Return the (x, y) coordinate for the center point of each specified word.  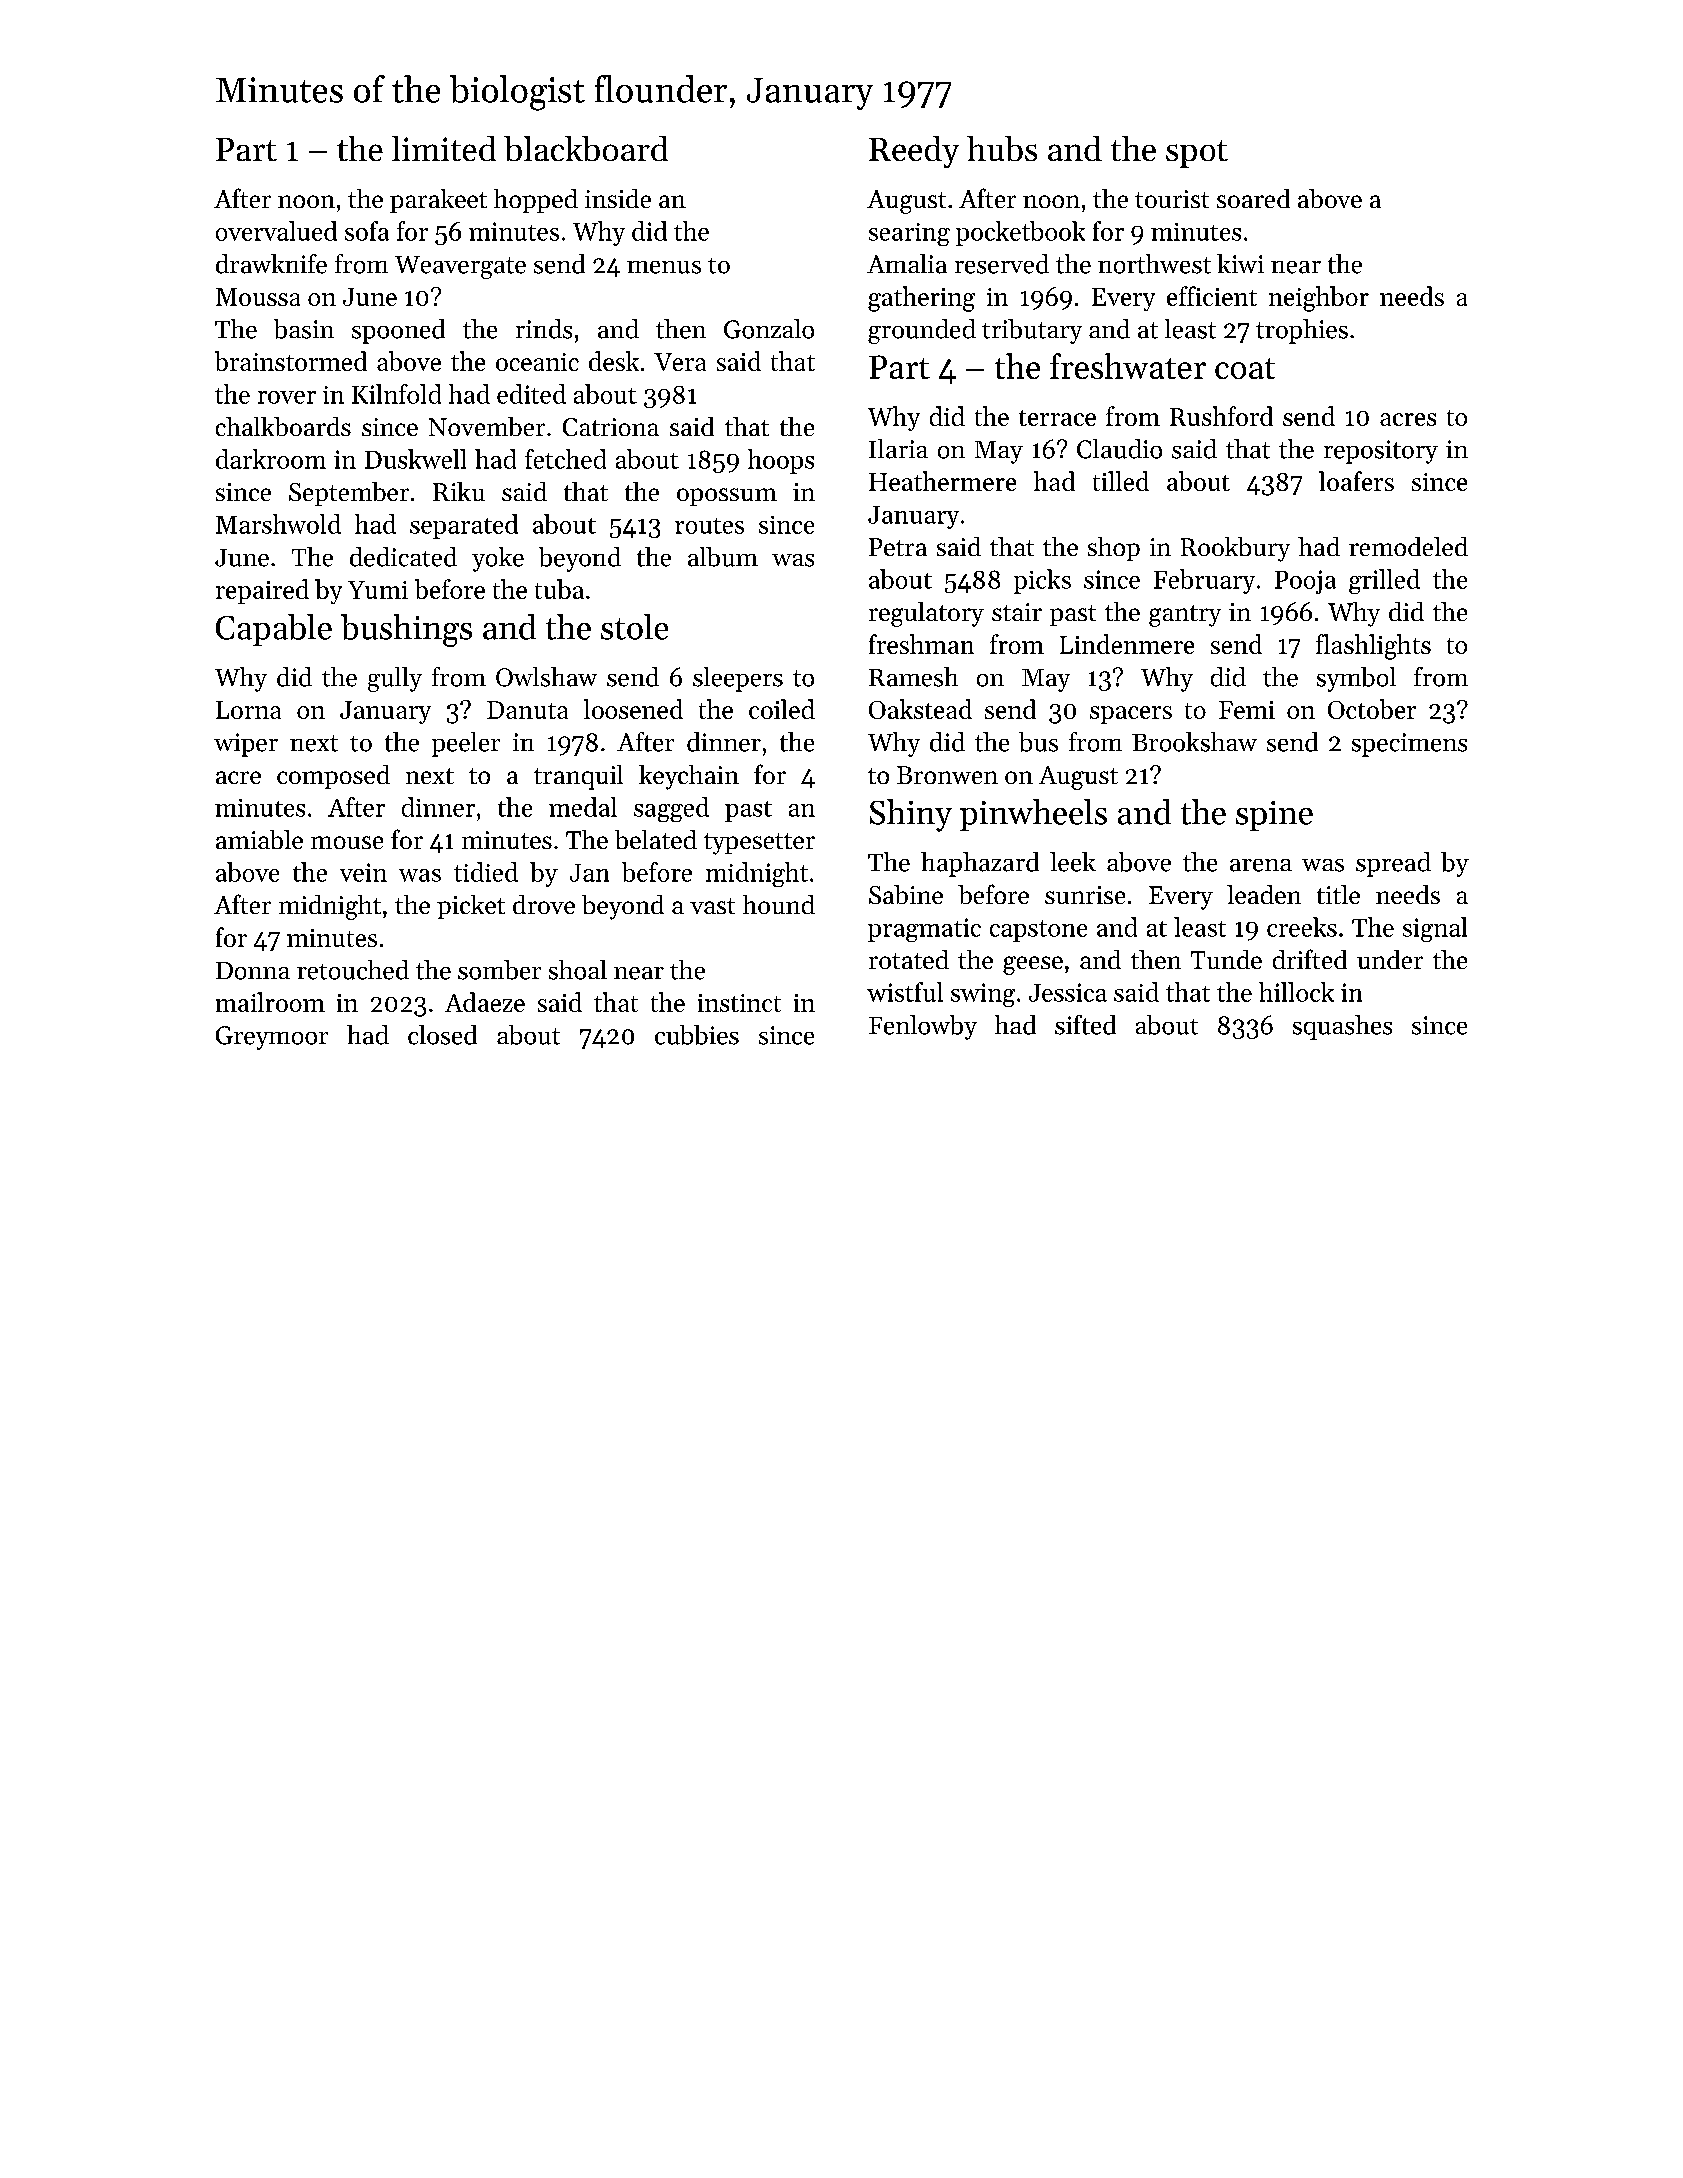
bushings (406, 630)
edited (531, 394)
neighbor (1319, 299)
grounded (922, 331)
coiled (782, 709)
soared (1253, 198)
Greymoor (272, 1038)
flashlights (1373, 647)
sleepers (738, 679)
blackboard (586, 148)
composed (333, 777)
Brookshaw (1194, 742)
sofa (367, 231)
